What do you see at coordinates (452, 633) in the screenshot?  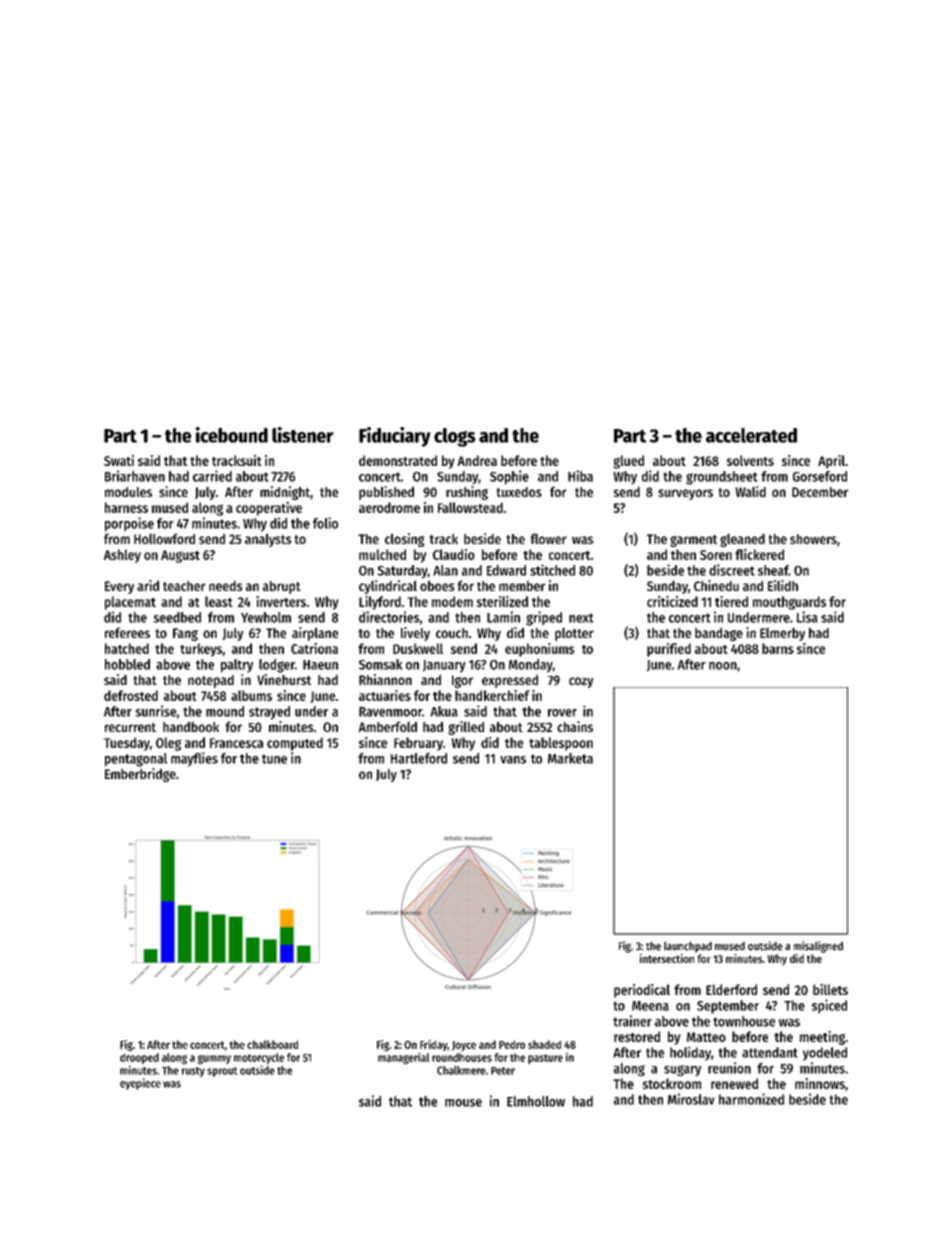 I see `couch` at bounding box center [452, 633].
